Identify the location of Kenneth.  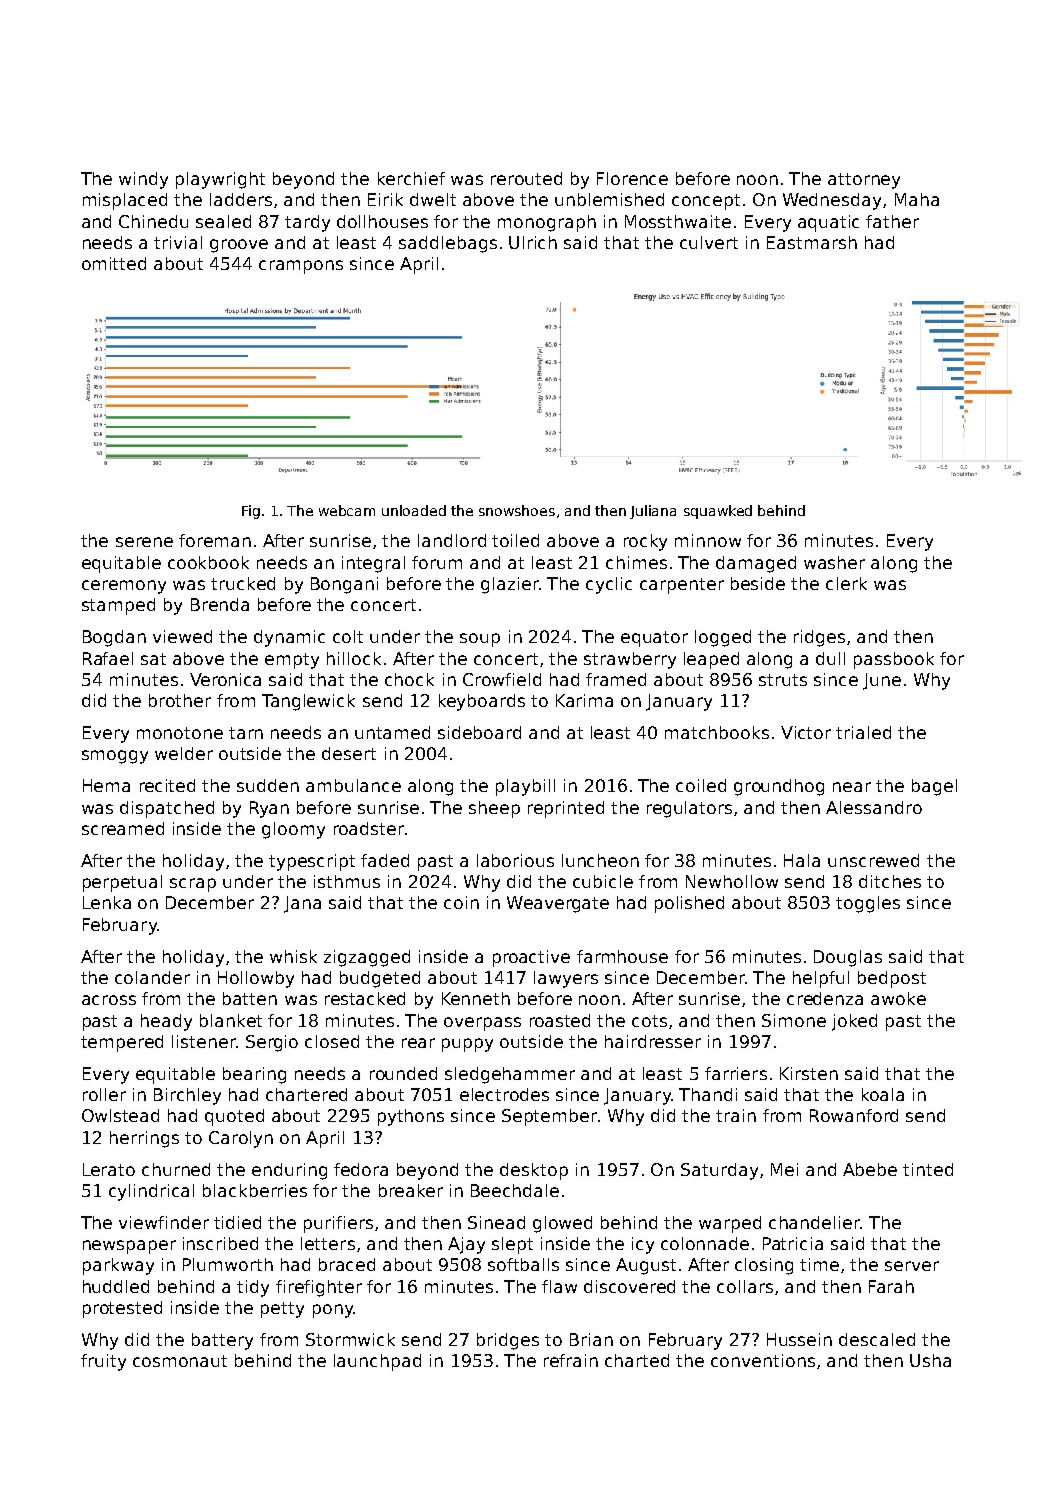
(476, 998).
